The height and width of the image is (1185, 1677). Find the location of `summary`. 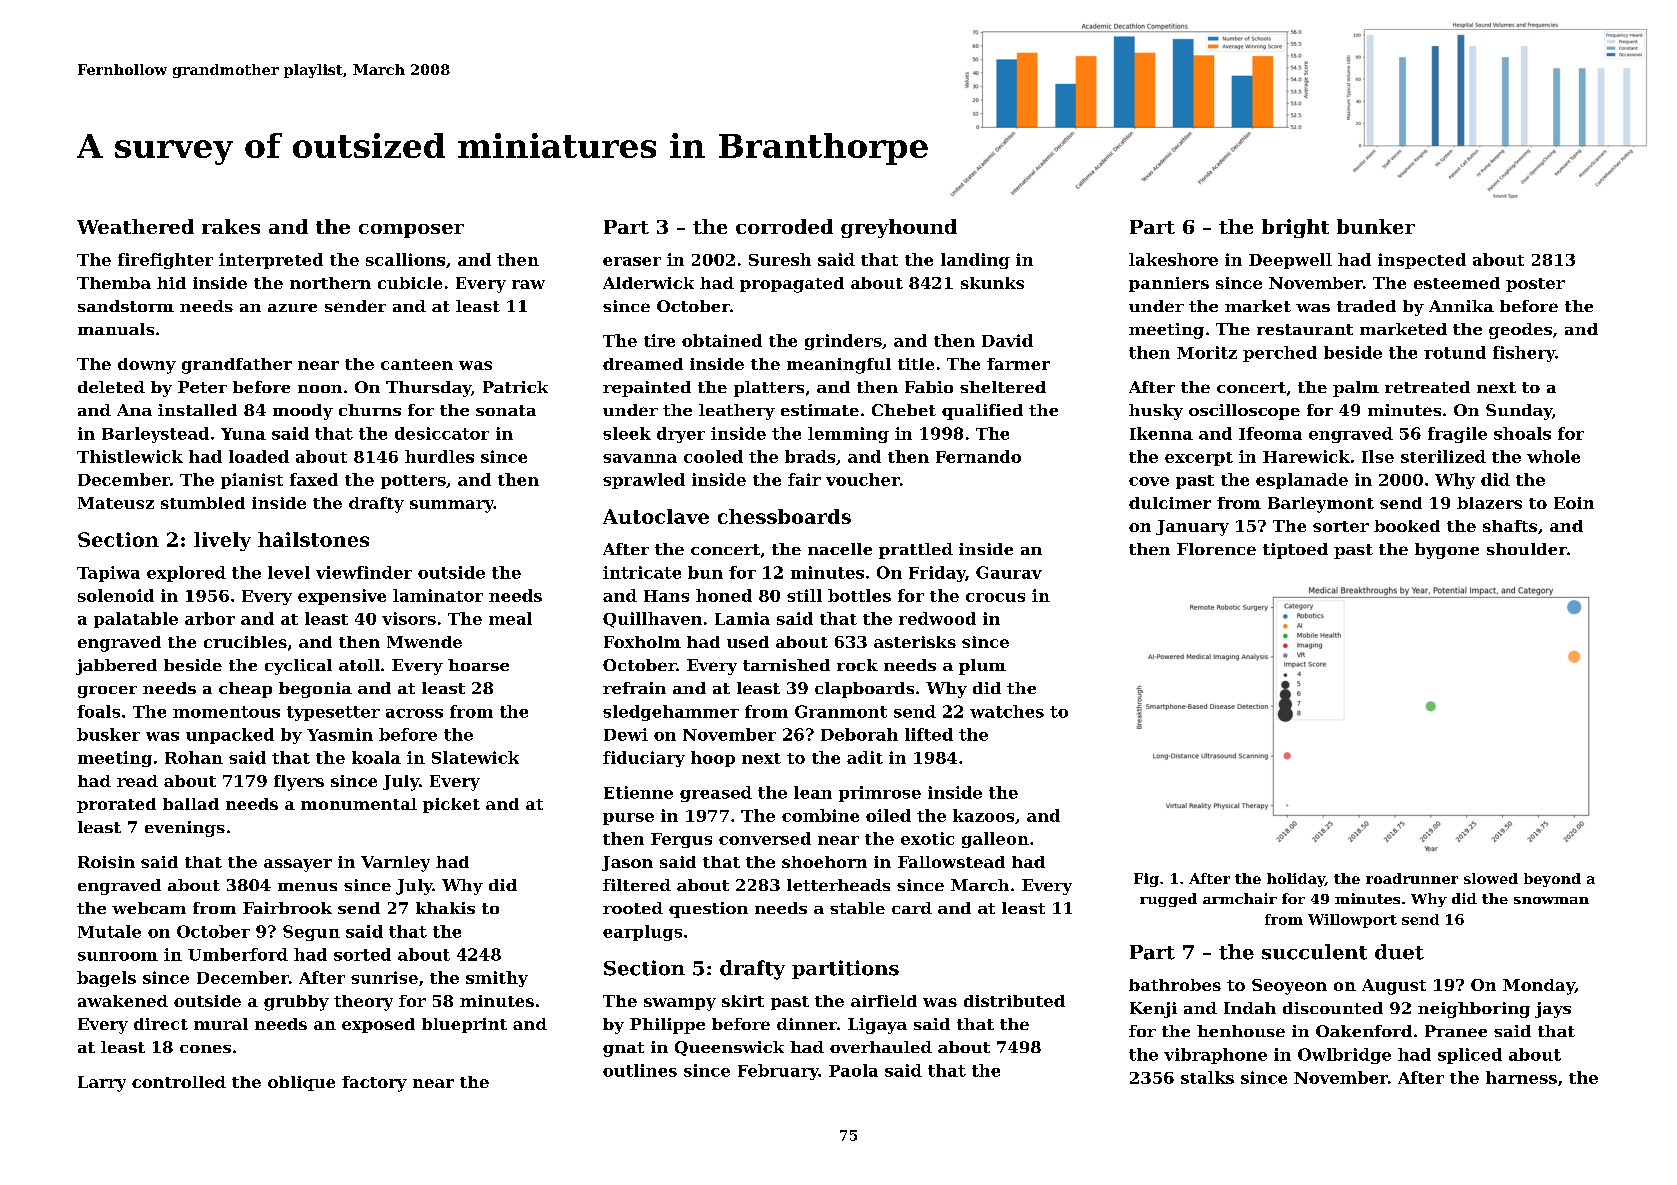

summary is located at coordinates (452, 506).
